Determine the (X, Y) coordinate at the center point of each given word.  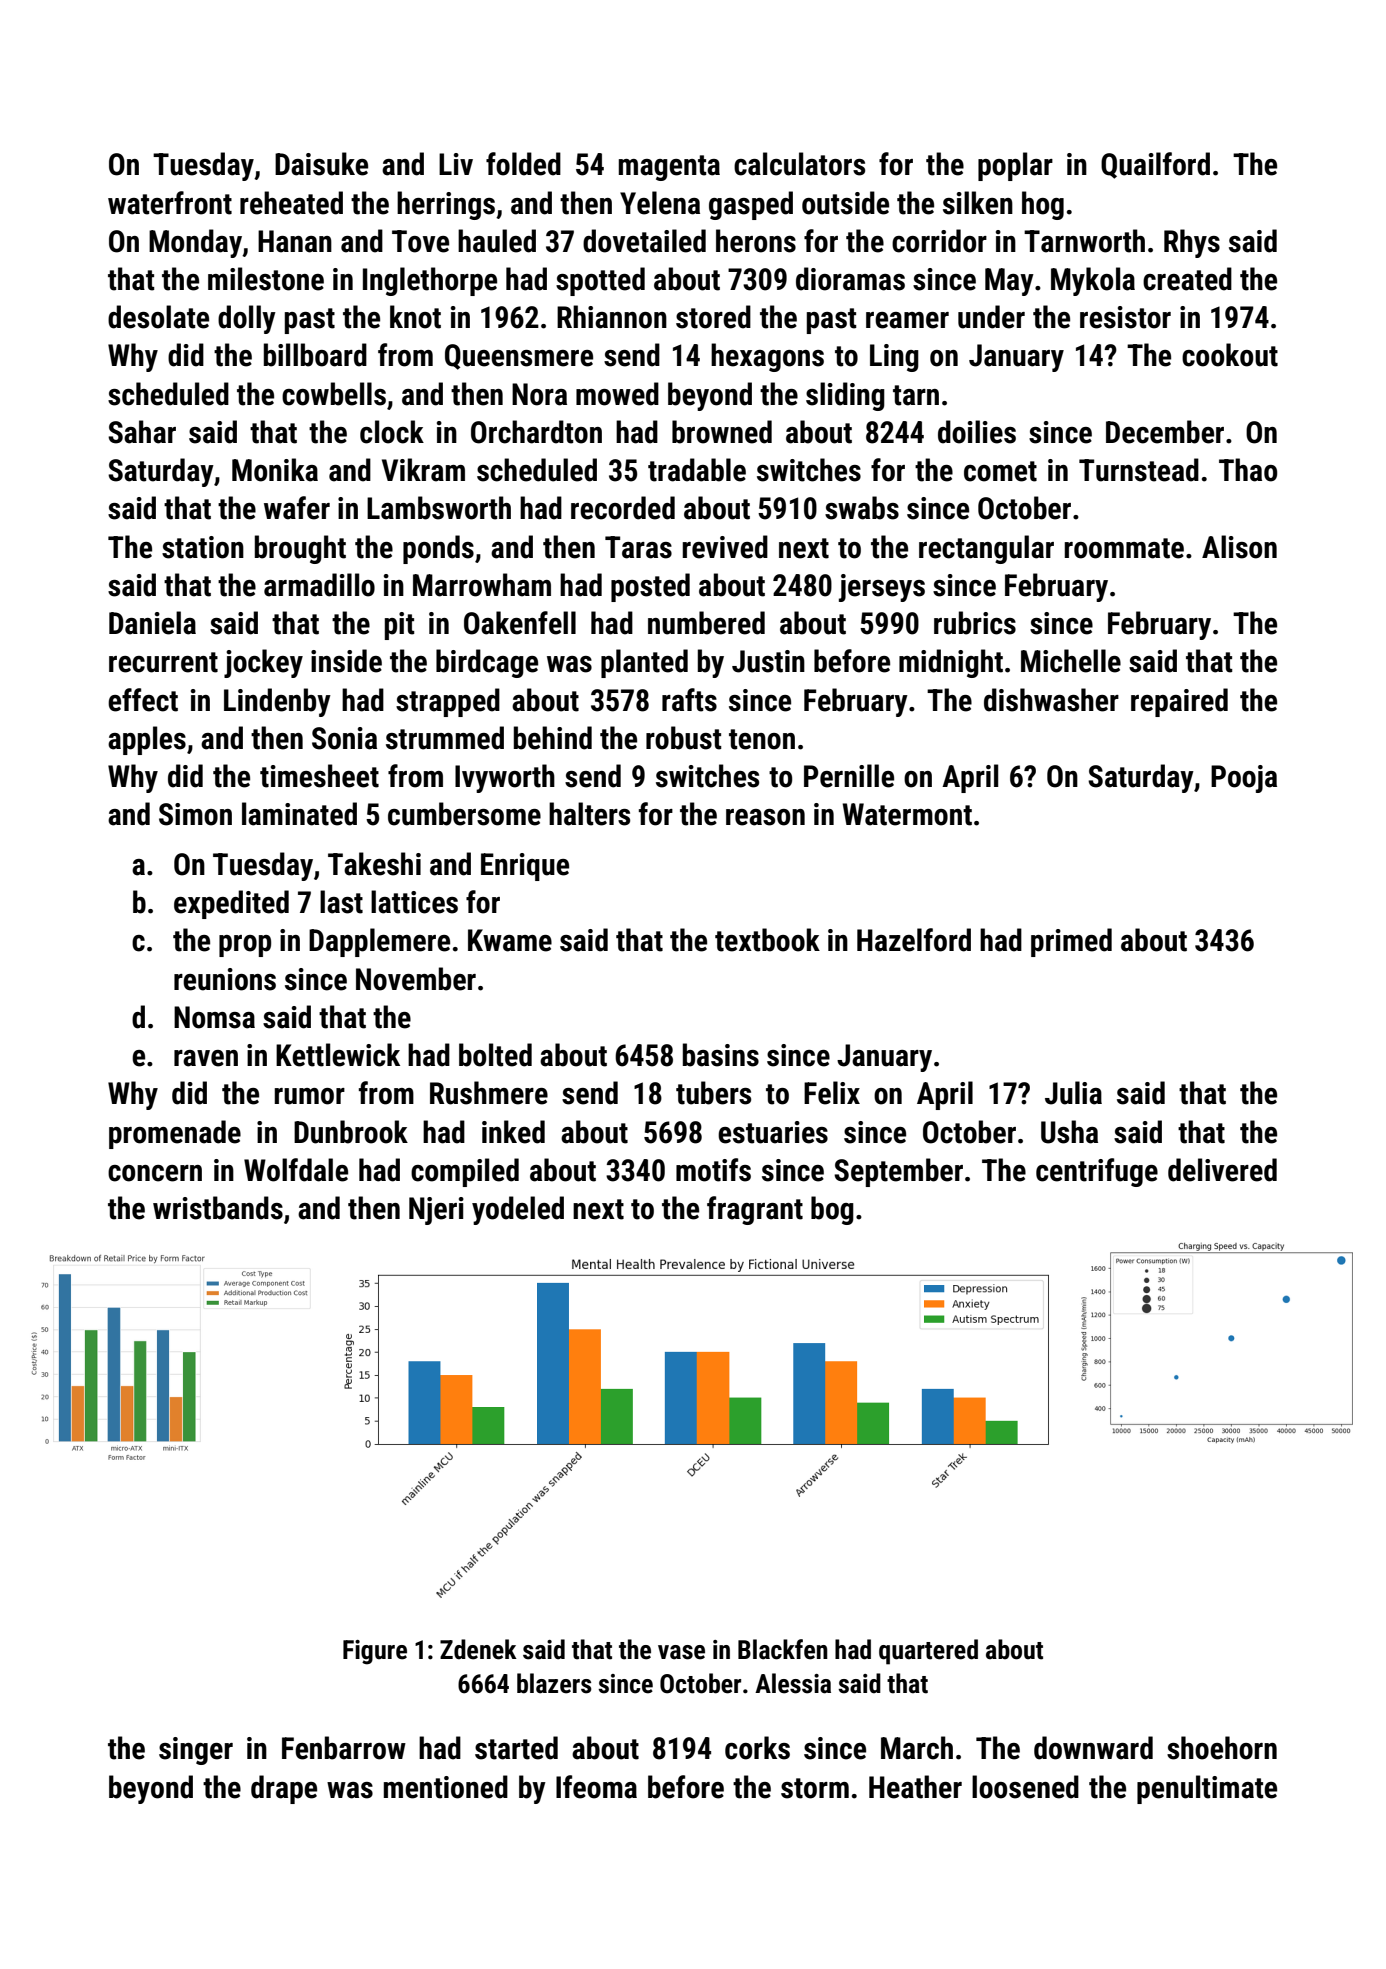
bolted (495, 1055)
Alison (1239, 547)
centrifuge (1097, 1172)
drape (284, 1789)
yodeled (518, 1210)
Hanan (295, 241)
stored (713, 317)
